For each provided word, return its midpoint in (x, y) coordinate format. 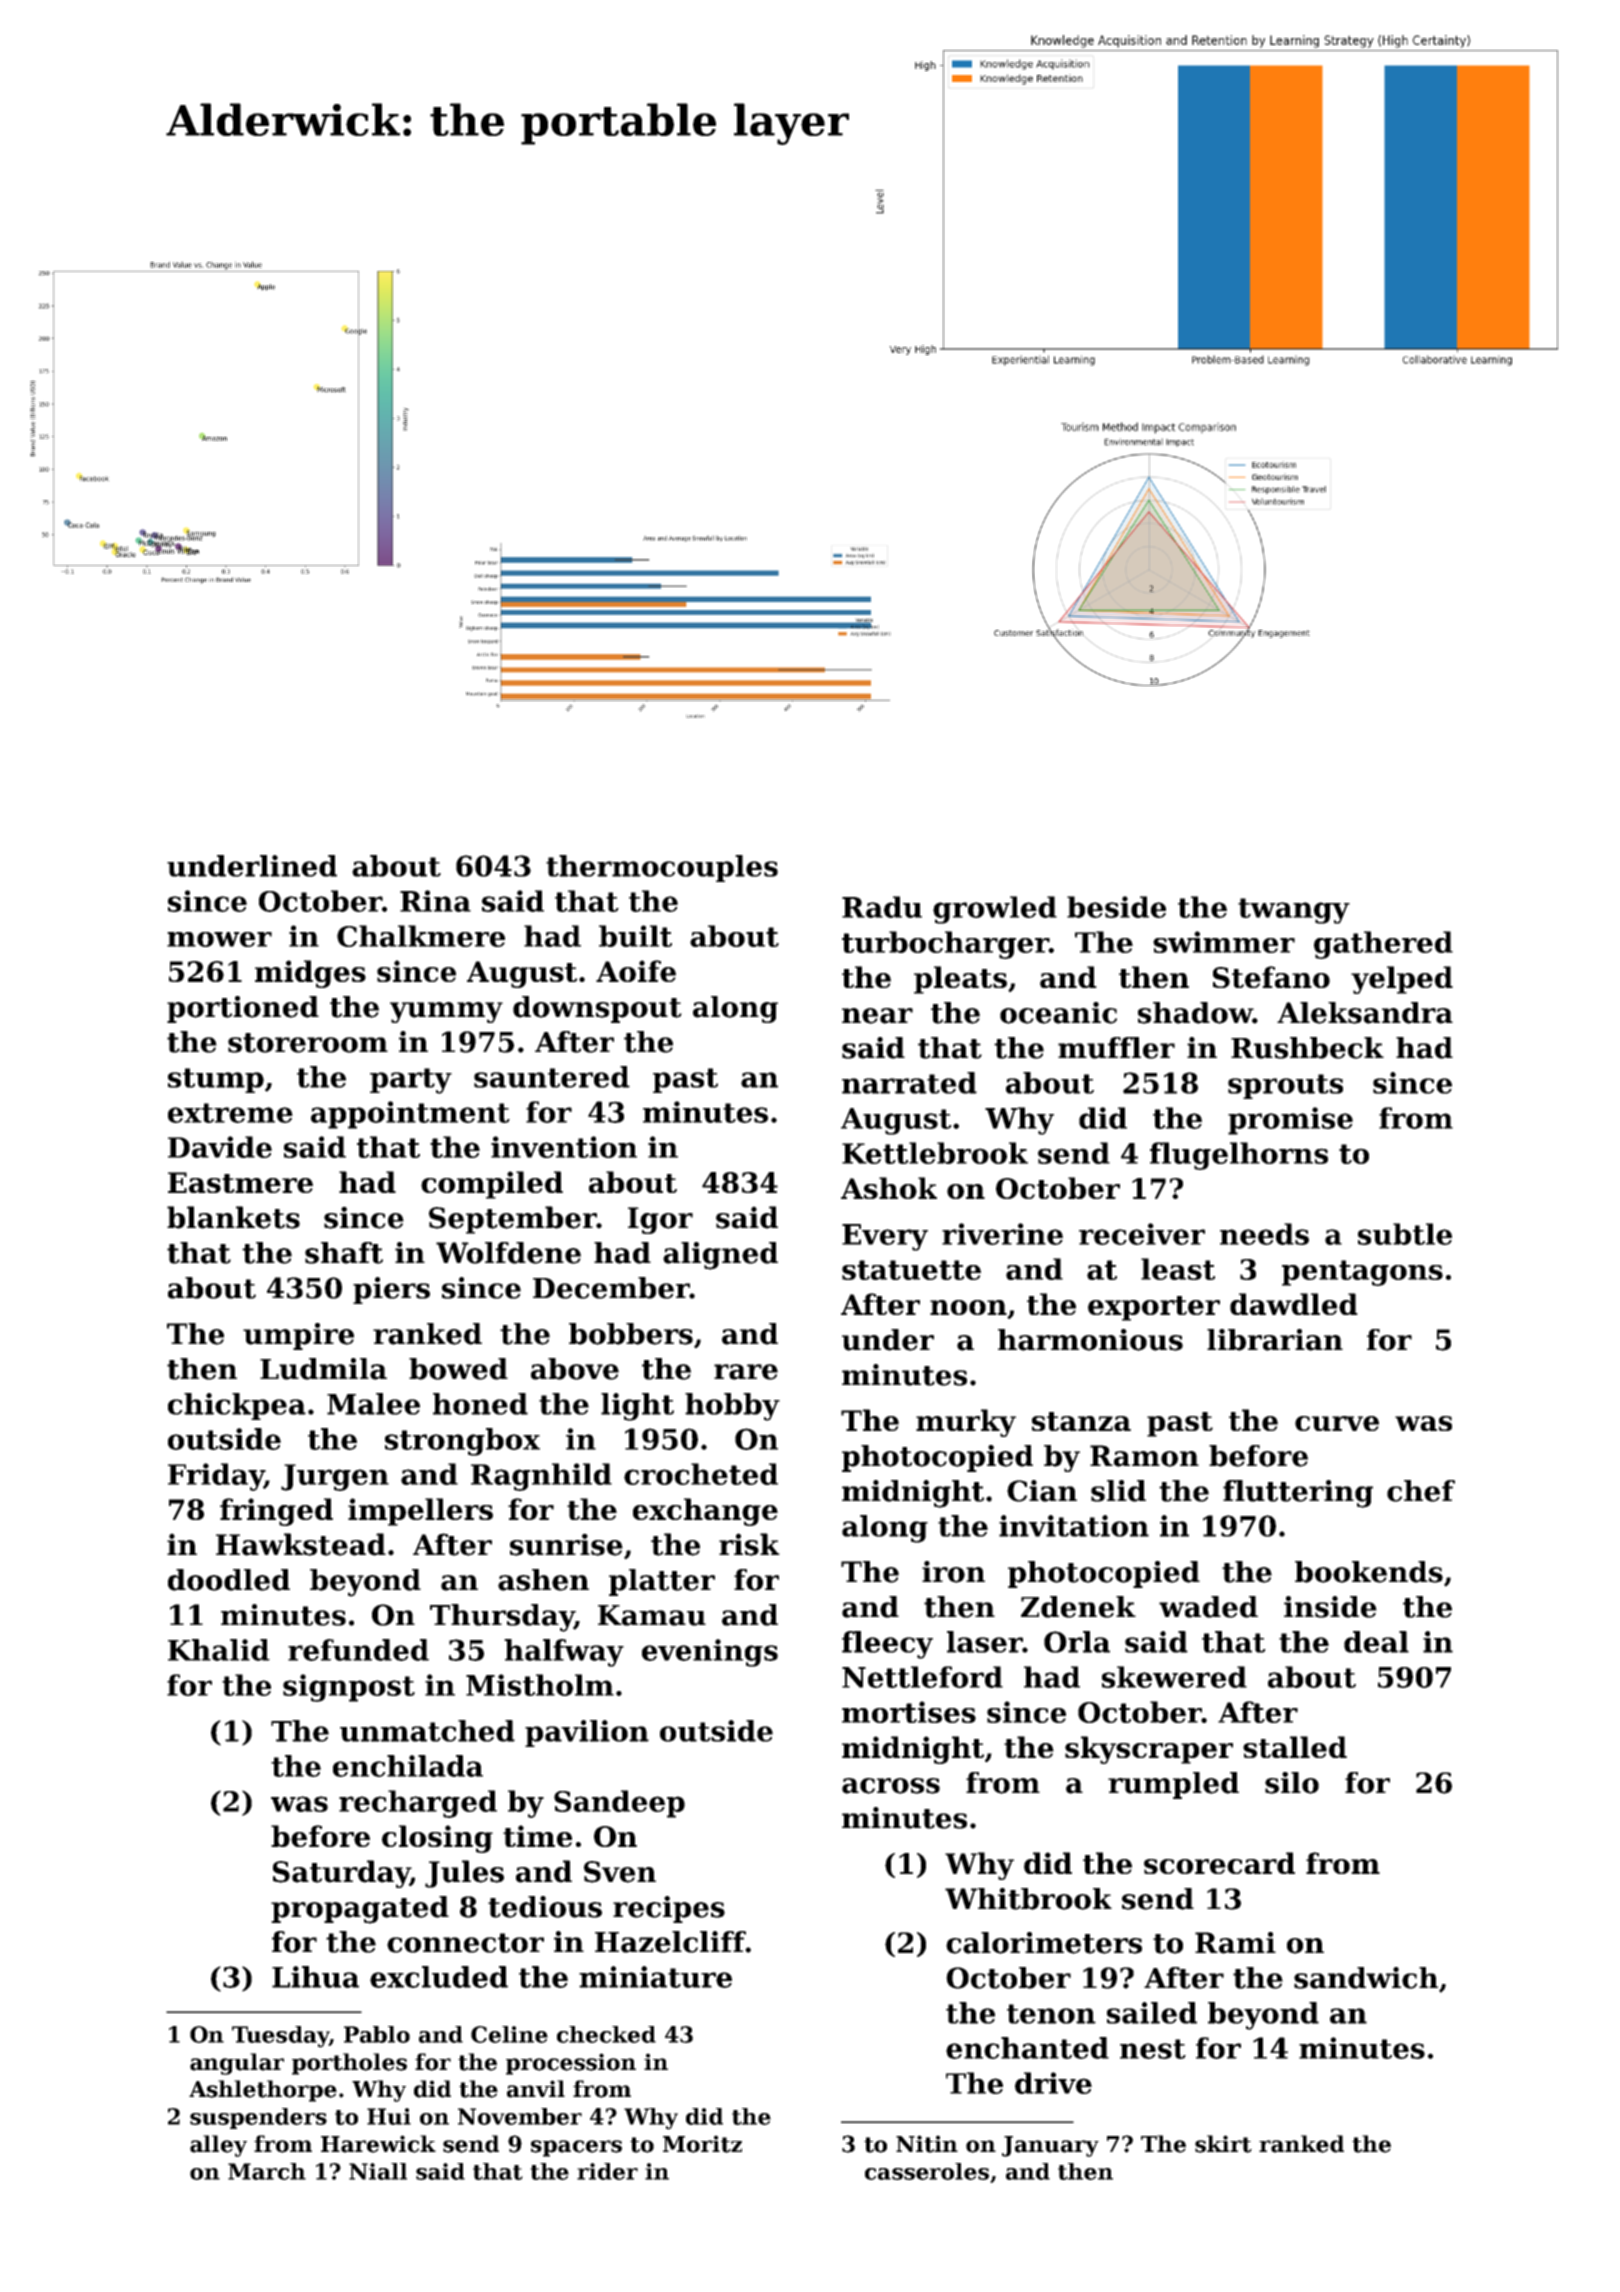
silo (1292, 1783)
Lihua (315, 1977)
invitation (1074, 1526)
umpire (298, 1336)
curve (1337, 1423)
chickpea (237, 1406)
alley (218, 2146)
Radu (882, 907)
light (637, 1407)
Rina (435, 901)
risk (749, 1544)
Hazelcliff (670, 1942)
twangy (1294, 911)
